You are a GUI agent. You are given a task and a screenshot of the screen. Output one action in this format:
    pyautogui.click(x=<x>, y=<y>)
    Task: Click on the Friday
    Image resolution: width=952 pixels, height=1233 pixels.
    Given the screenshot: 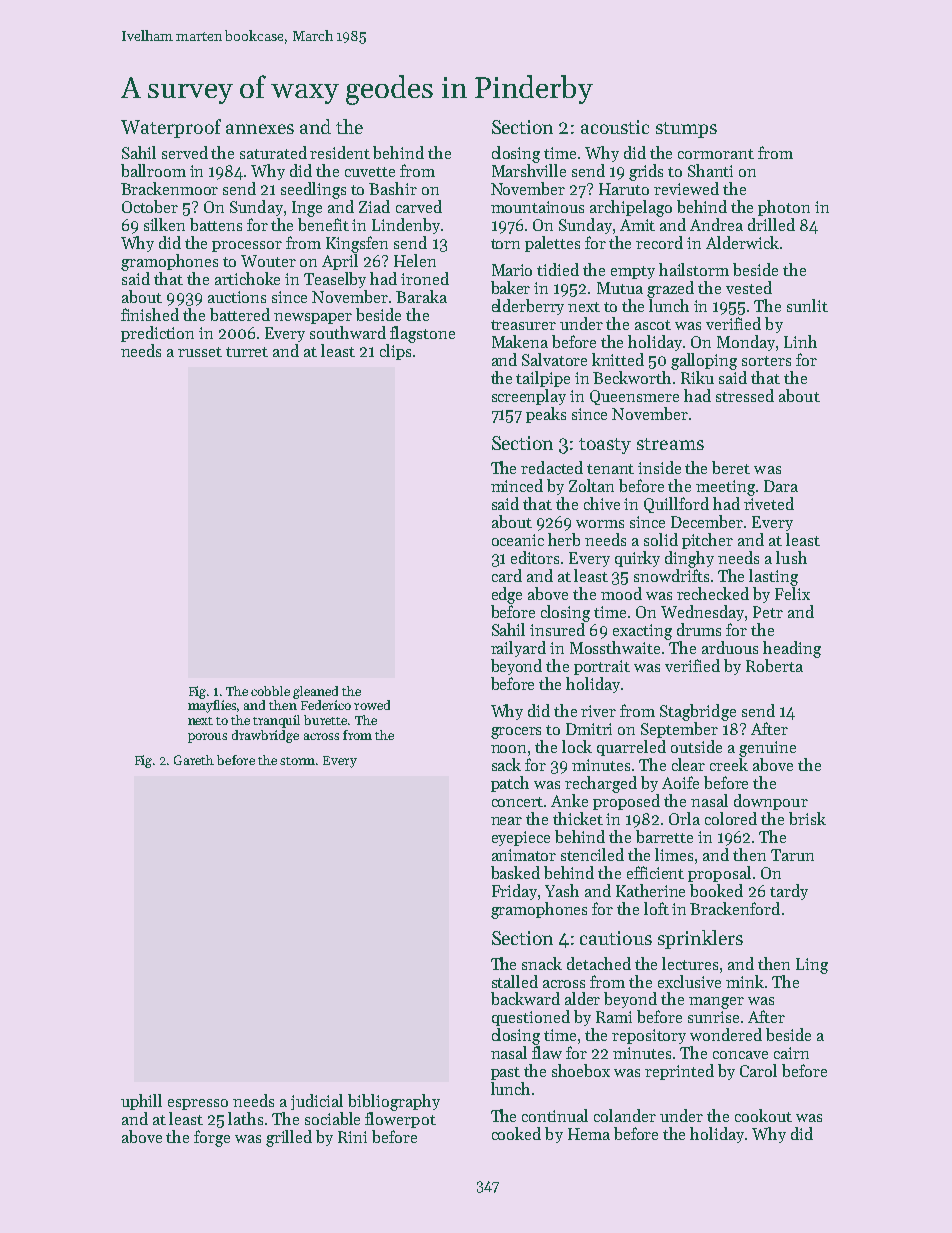 What is the action you would take?
    pyautogui.click(x=514, y=892)
